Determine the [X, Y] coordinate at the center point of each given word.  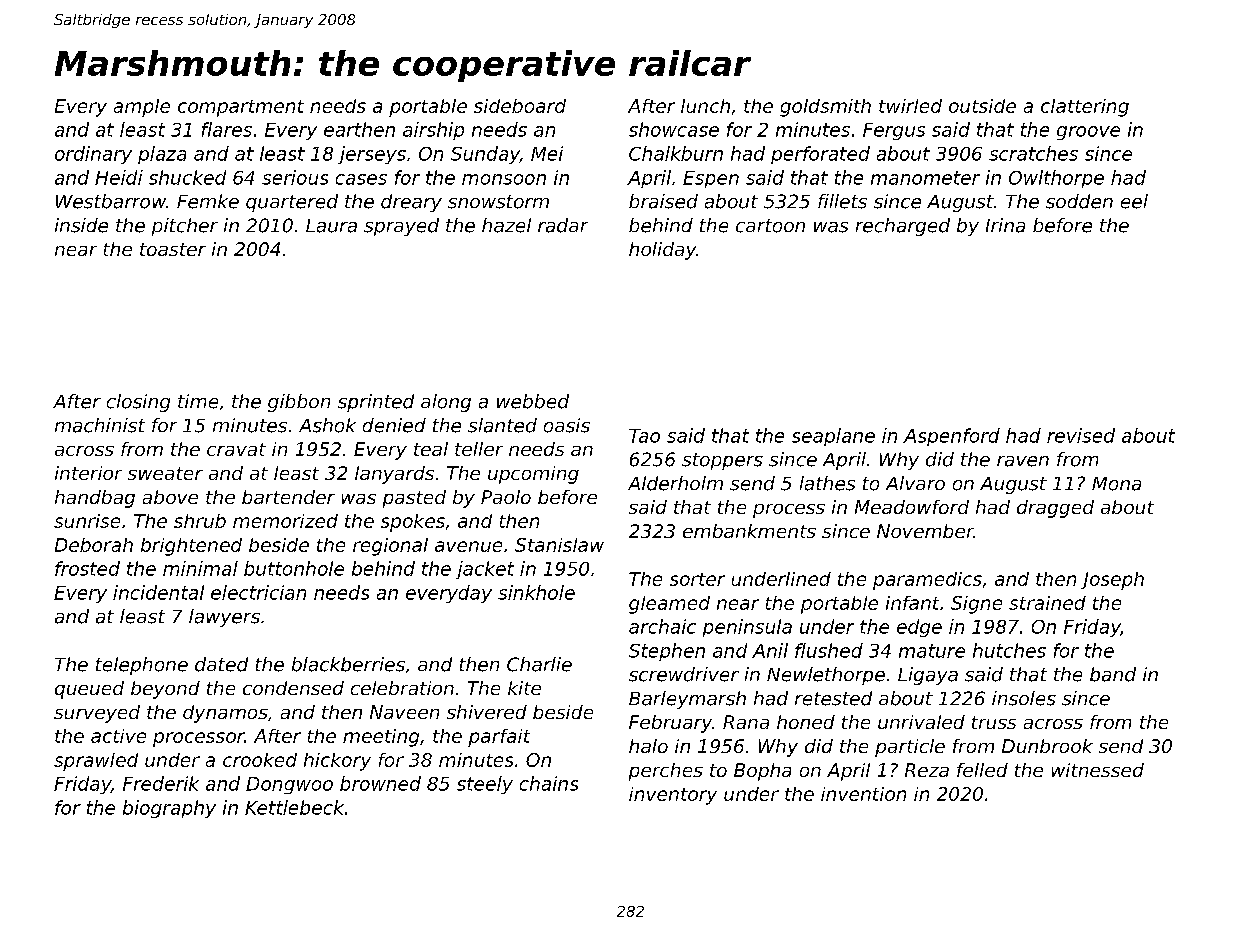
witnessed [1098, 770]
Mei [547, 153]
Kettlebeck [294, 807]
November [925, 531]
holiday [662, 251]
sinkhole [536, 592]
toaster [173, 249]
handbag [95, 499]
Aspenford [951, 437]
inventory [673, 796]
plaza [162, 155]
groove [1088, 133]
